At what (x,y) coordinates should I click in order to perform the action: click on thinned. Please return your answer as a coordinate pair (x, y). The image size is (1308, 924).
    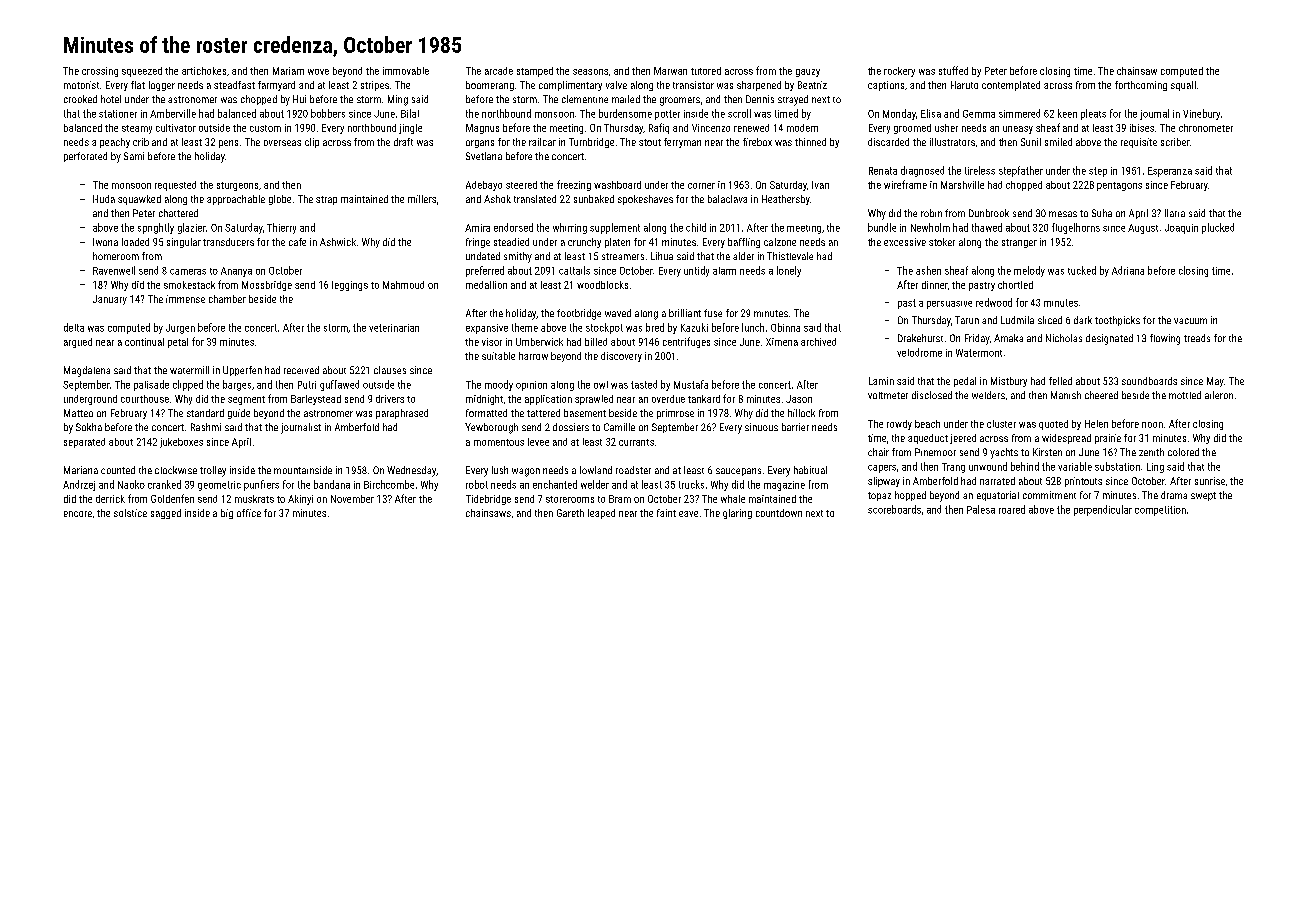
    Looking at the image, I should click on (810, 142).
